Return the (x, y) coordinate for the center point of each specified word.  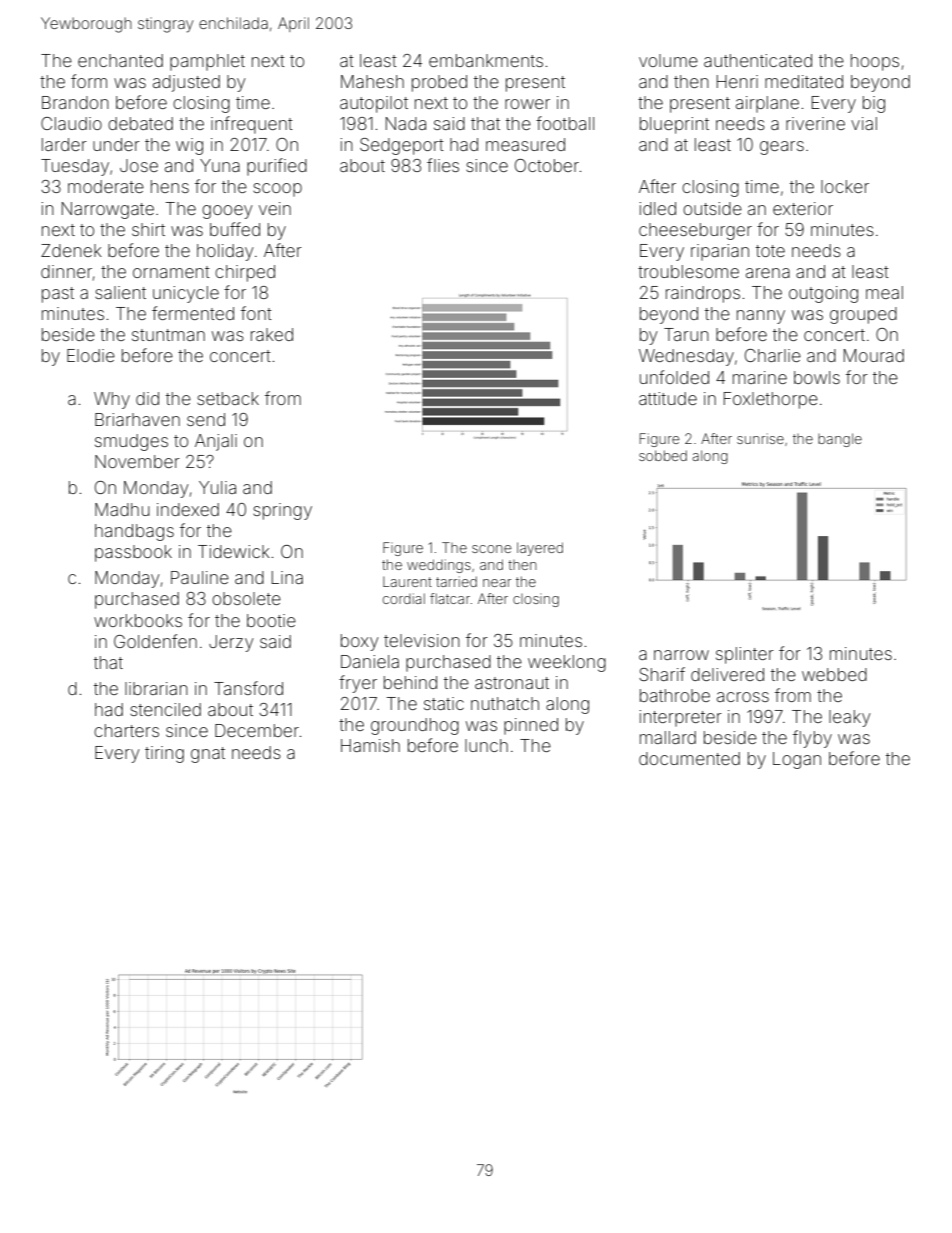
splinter (745, 655)
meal (884, 292)
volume (668, 60)
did (147, 398)
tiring (164, 754)
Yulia (217, 487)
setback (228, 398)
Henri (737, 81)
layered (540, 549)
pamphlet (207, 62)
